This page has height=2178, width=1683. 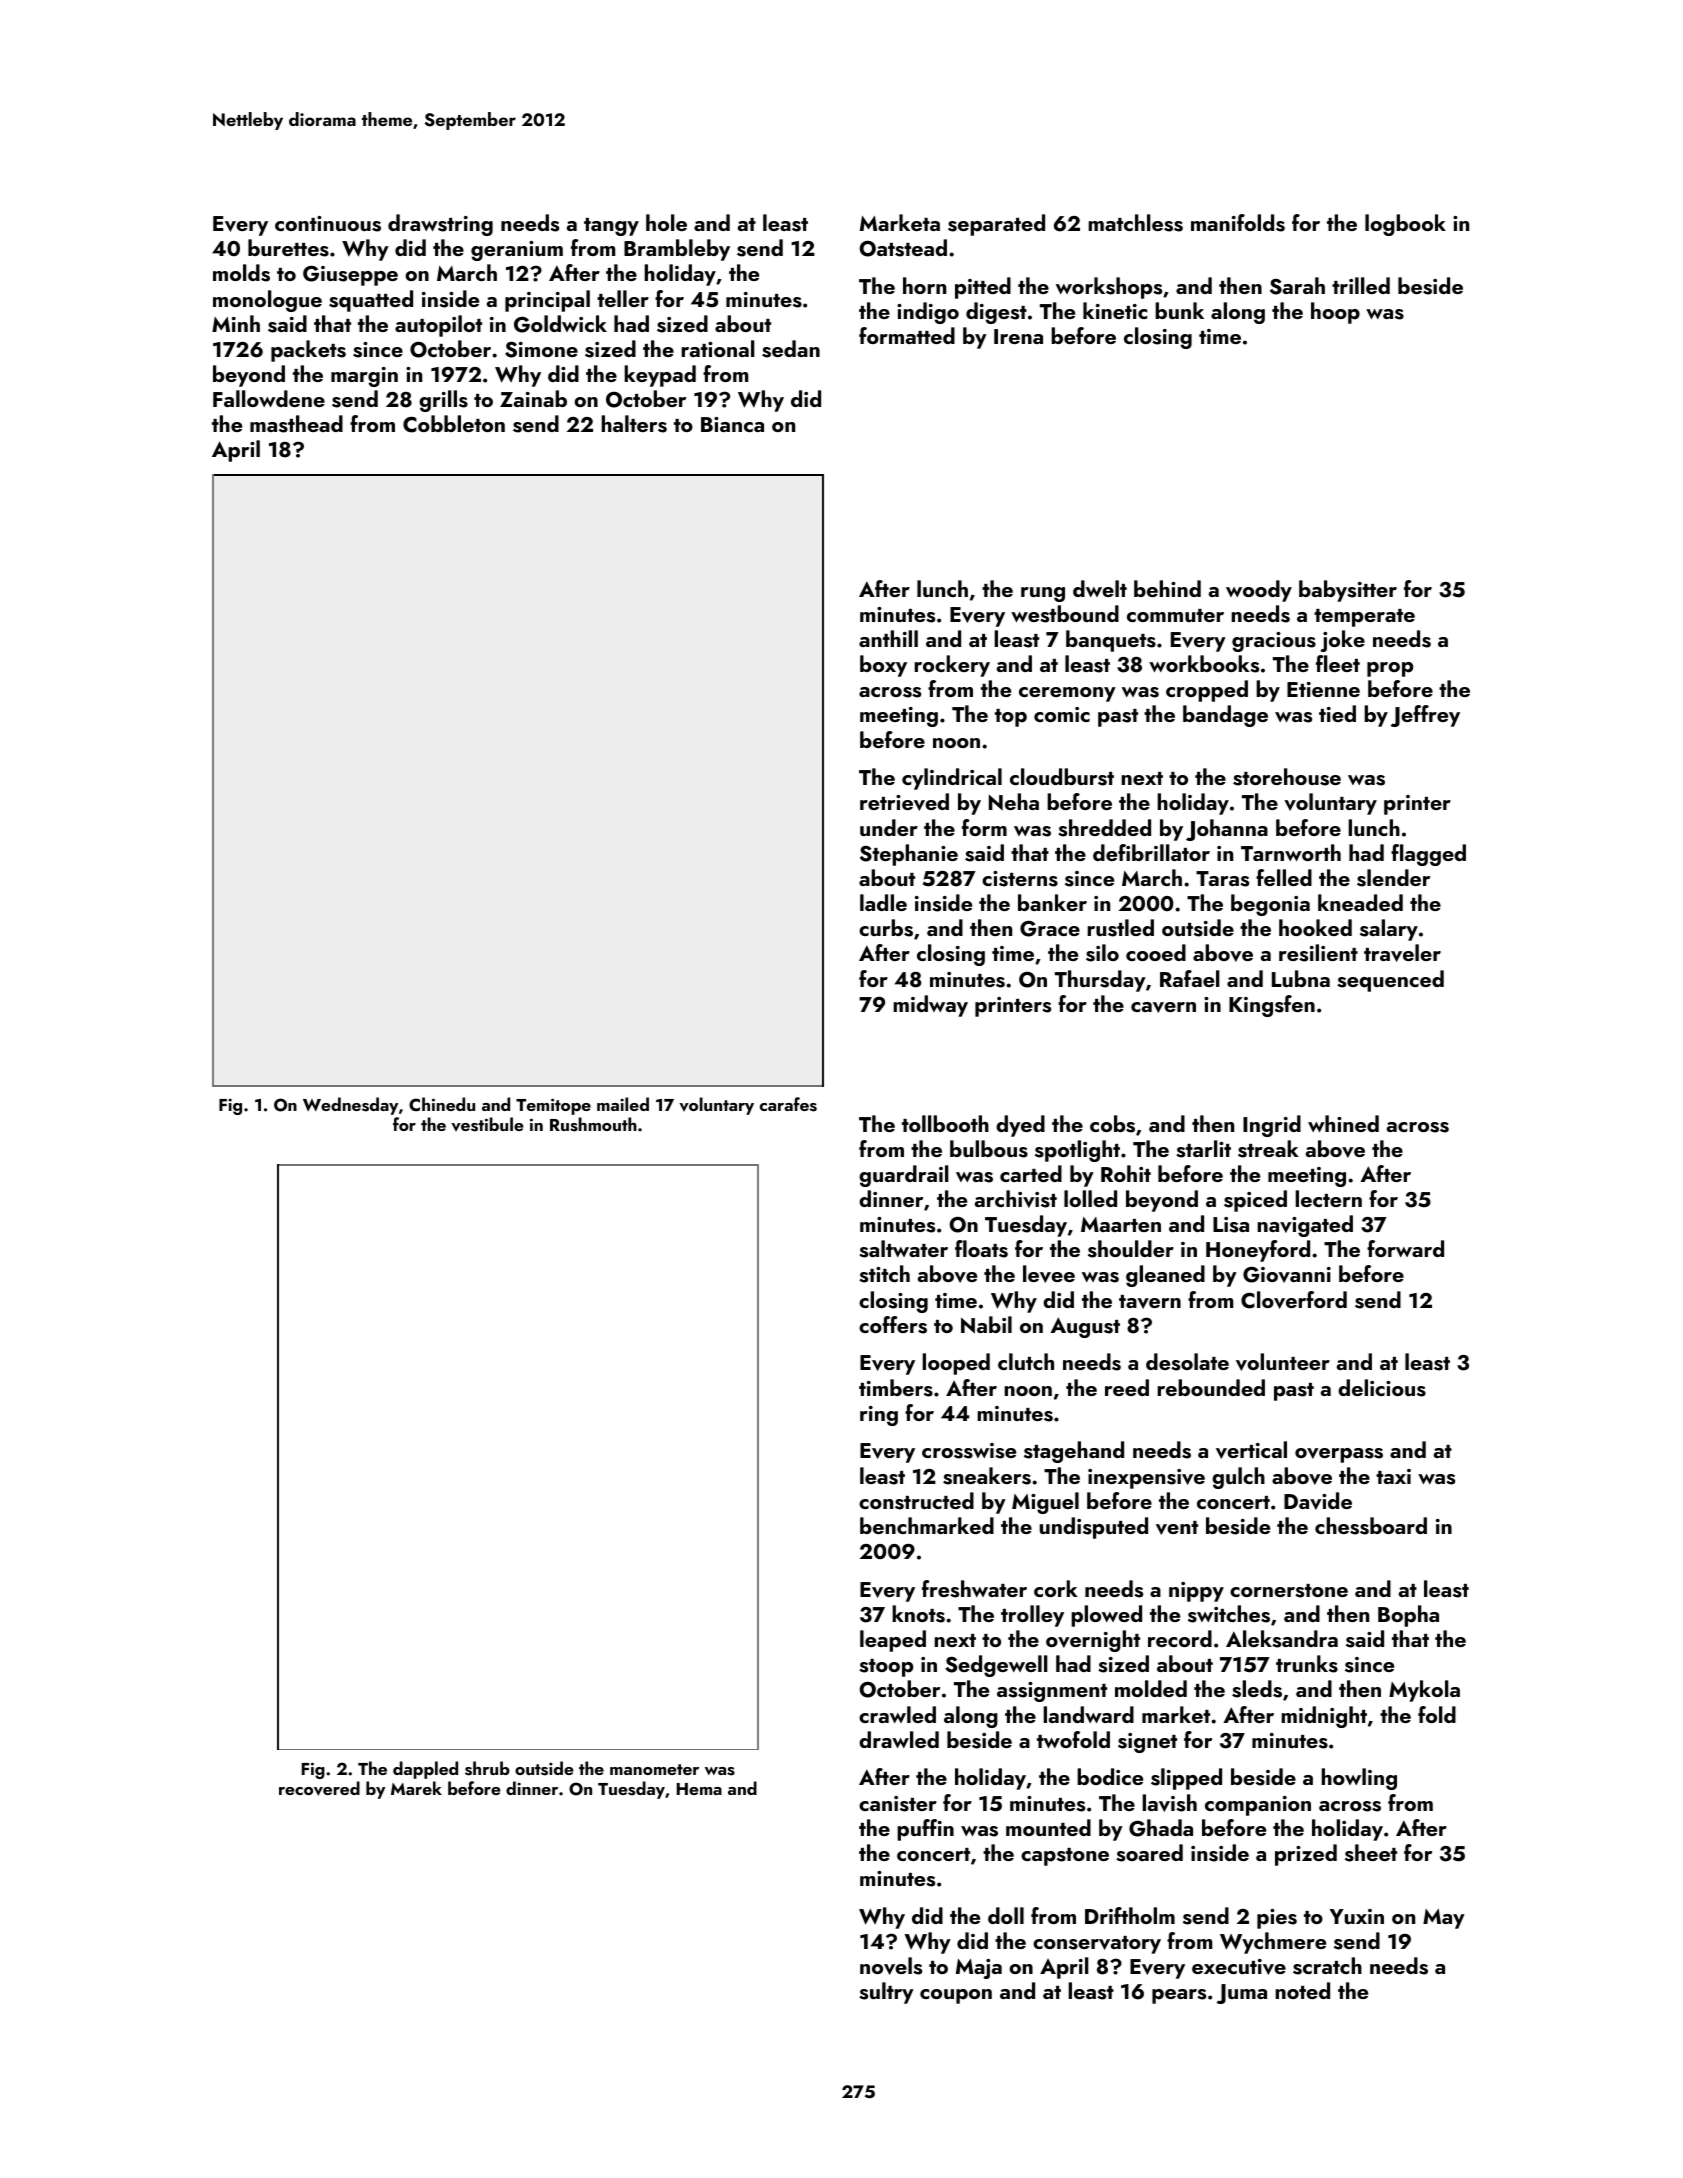 What do you see at coordinates (886, 1993) in the page?
I see `sultry` at bounding box center [886, 1993].
